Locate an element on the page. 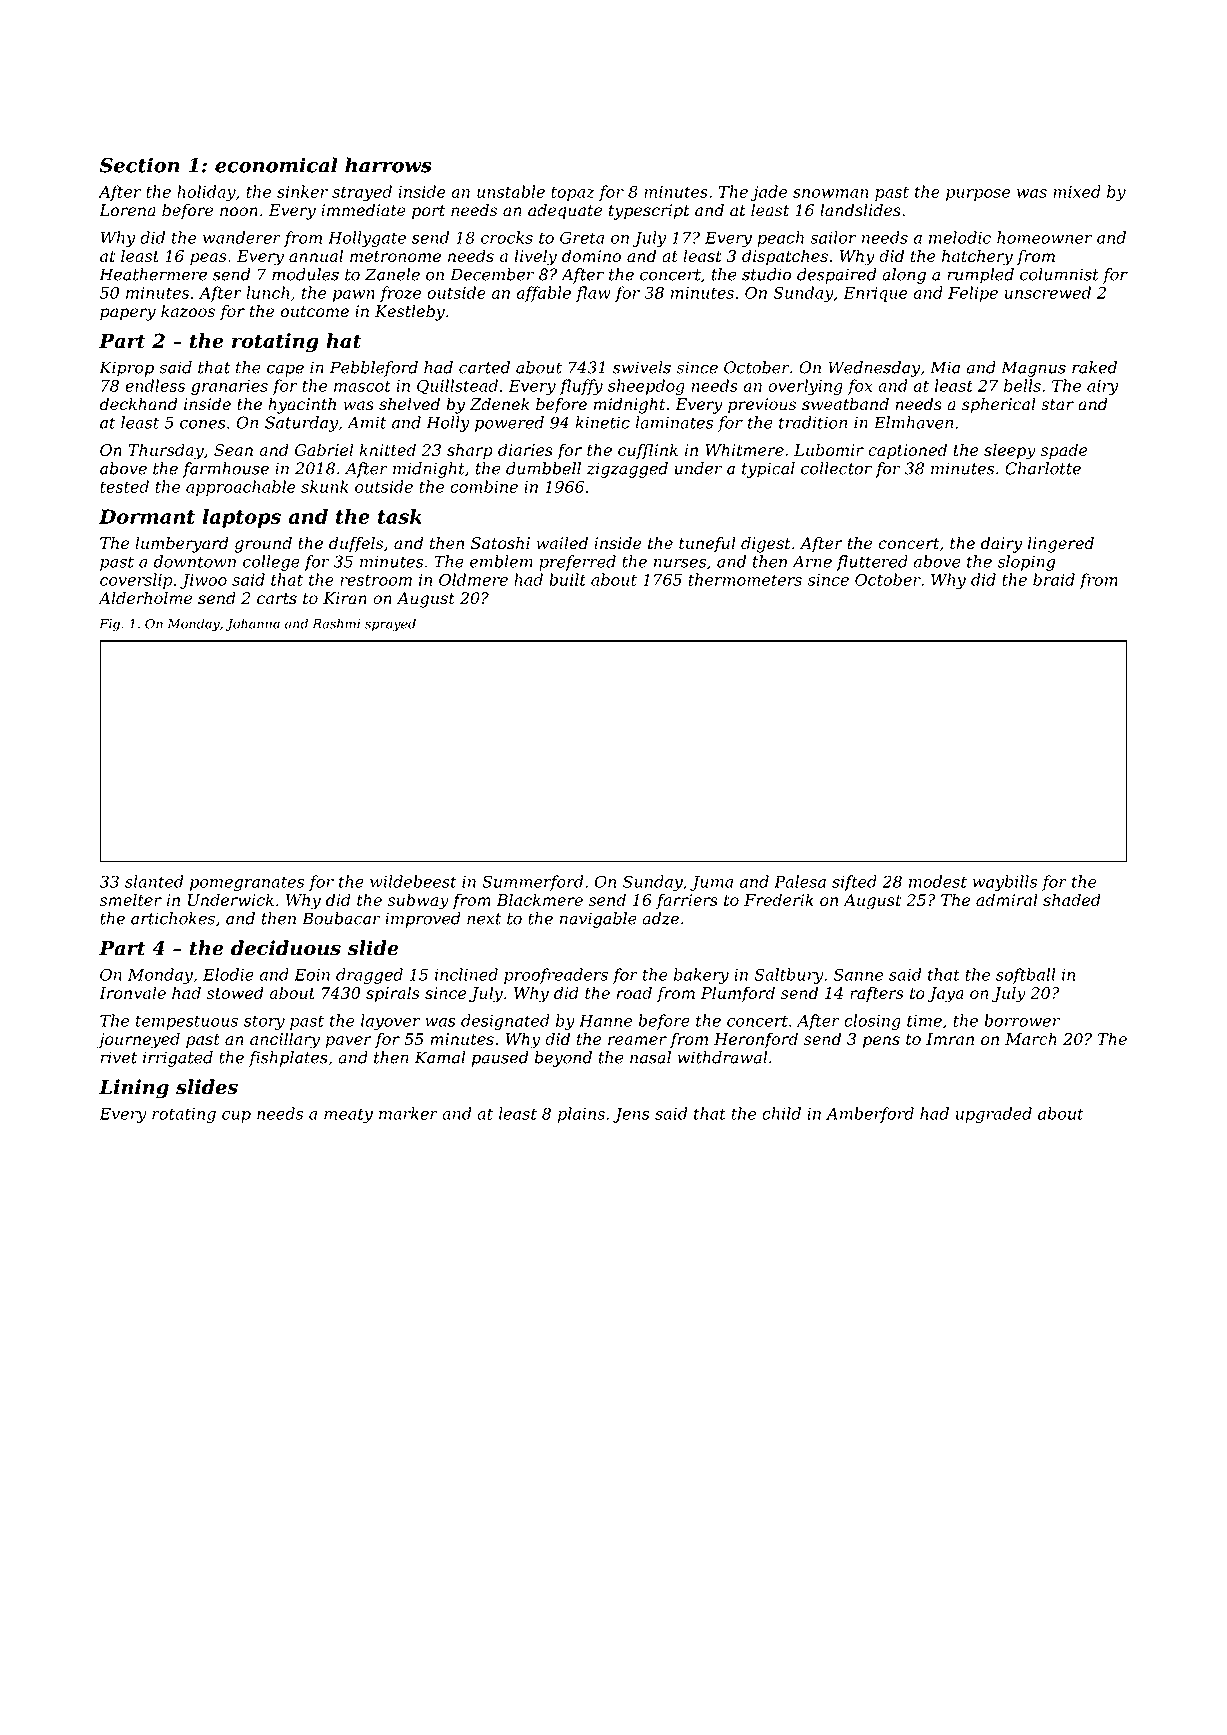 Image resolution: width=1227 pixels, height=1735 pixels. lingered is located at coordinates (1061, 545).
